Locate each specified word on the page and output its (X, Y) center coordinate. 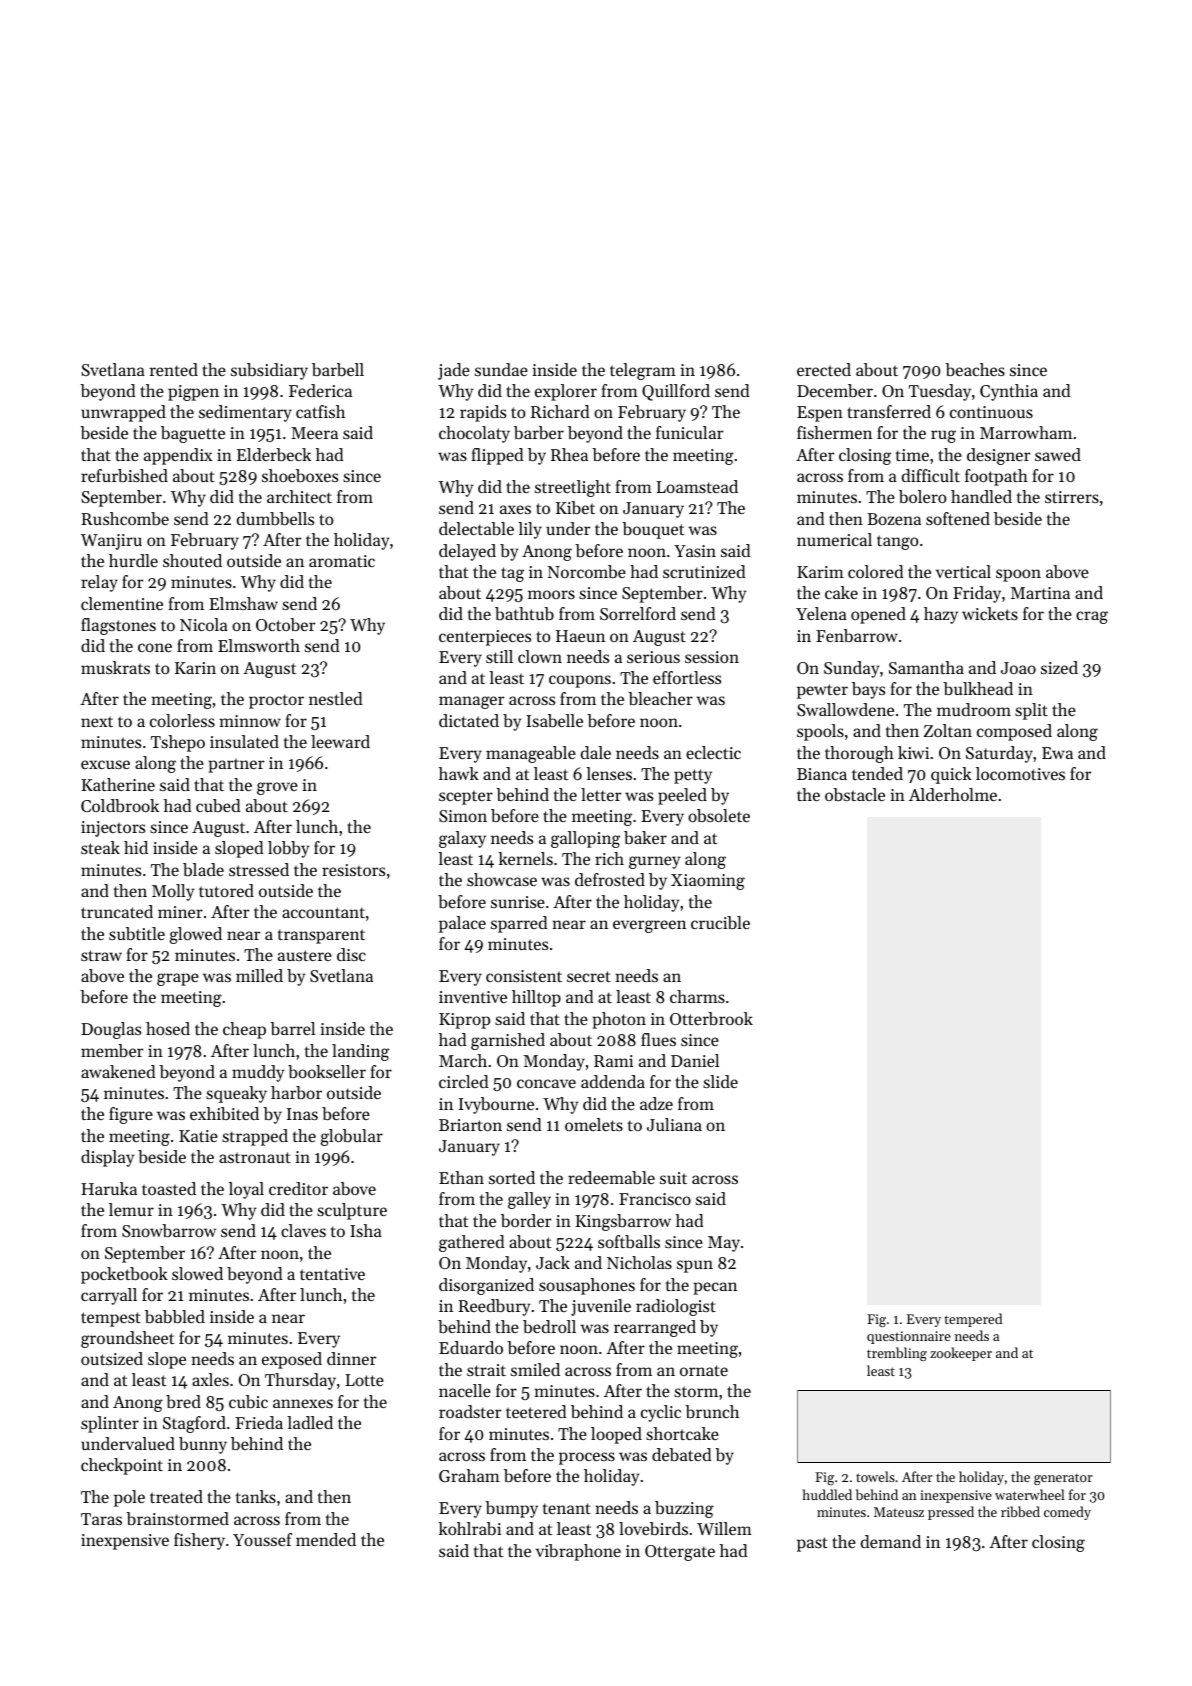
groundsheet (127, 1339)
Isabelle (554, 720)
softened (958, 518)
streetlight (573, 488)
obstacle (855, 794)
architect (299, 496)
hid (136, 847)
